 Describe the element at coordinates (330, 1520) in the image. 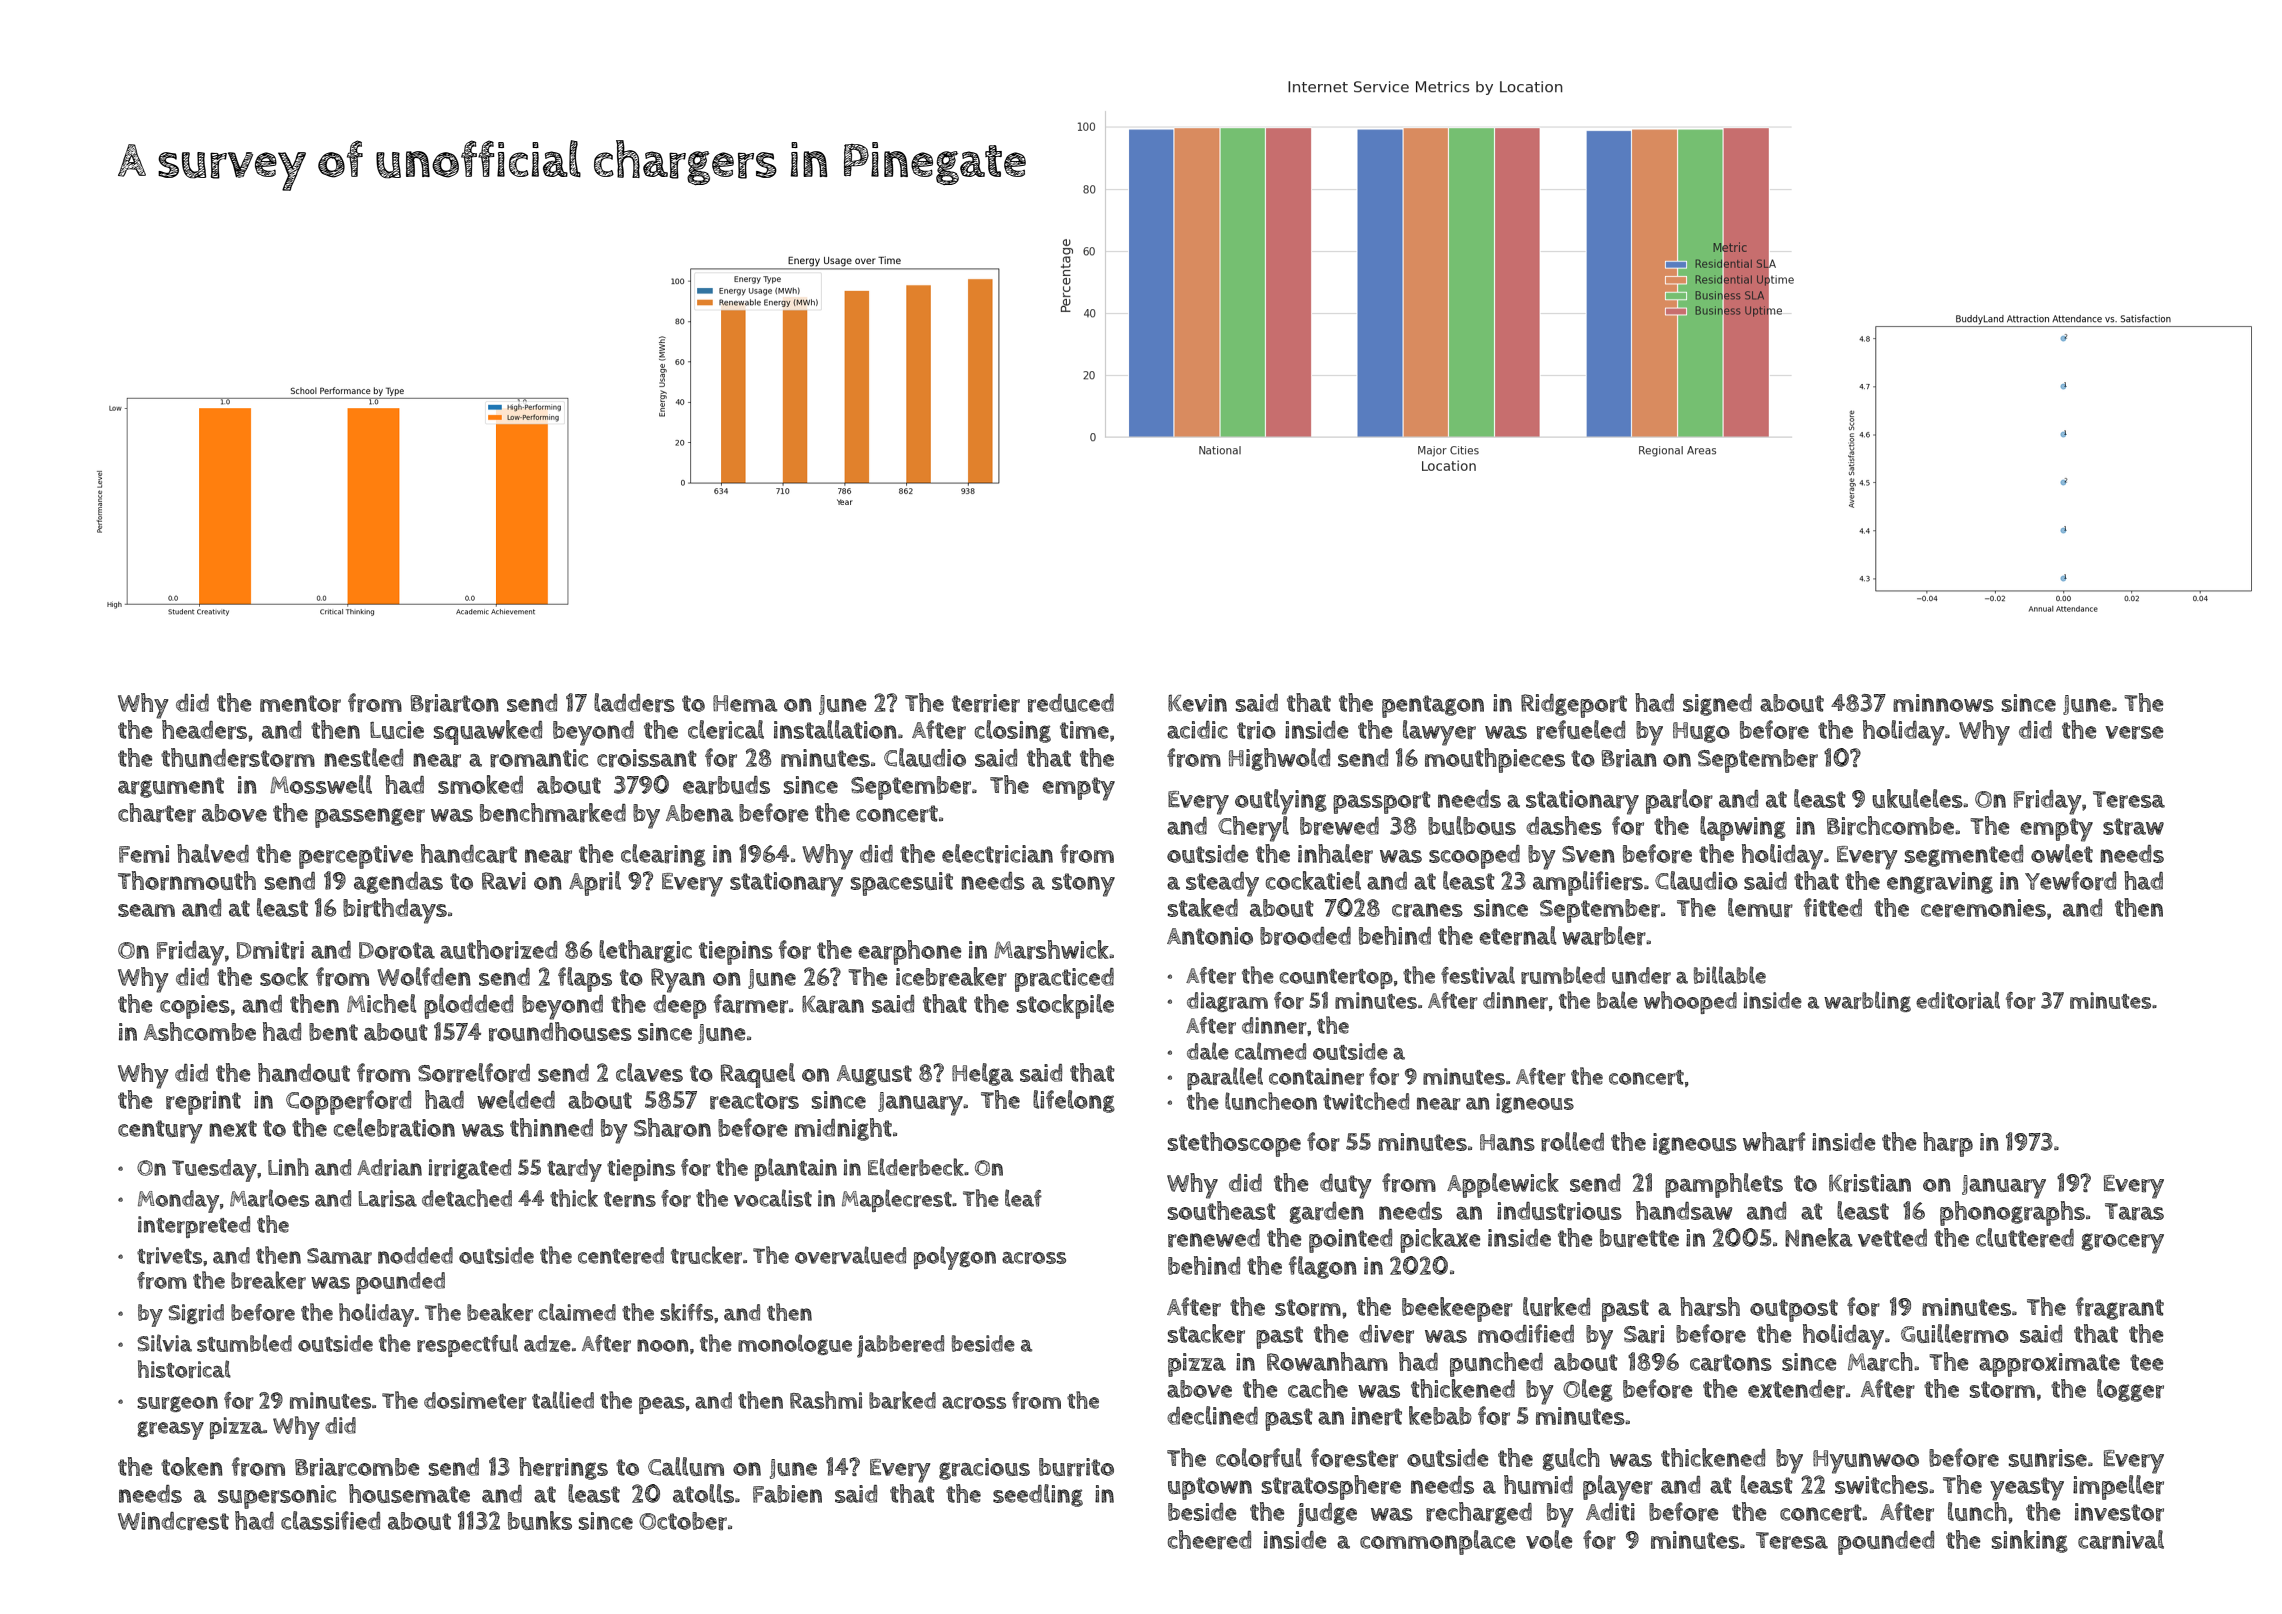

I see `classified` at that location.
